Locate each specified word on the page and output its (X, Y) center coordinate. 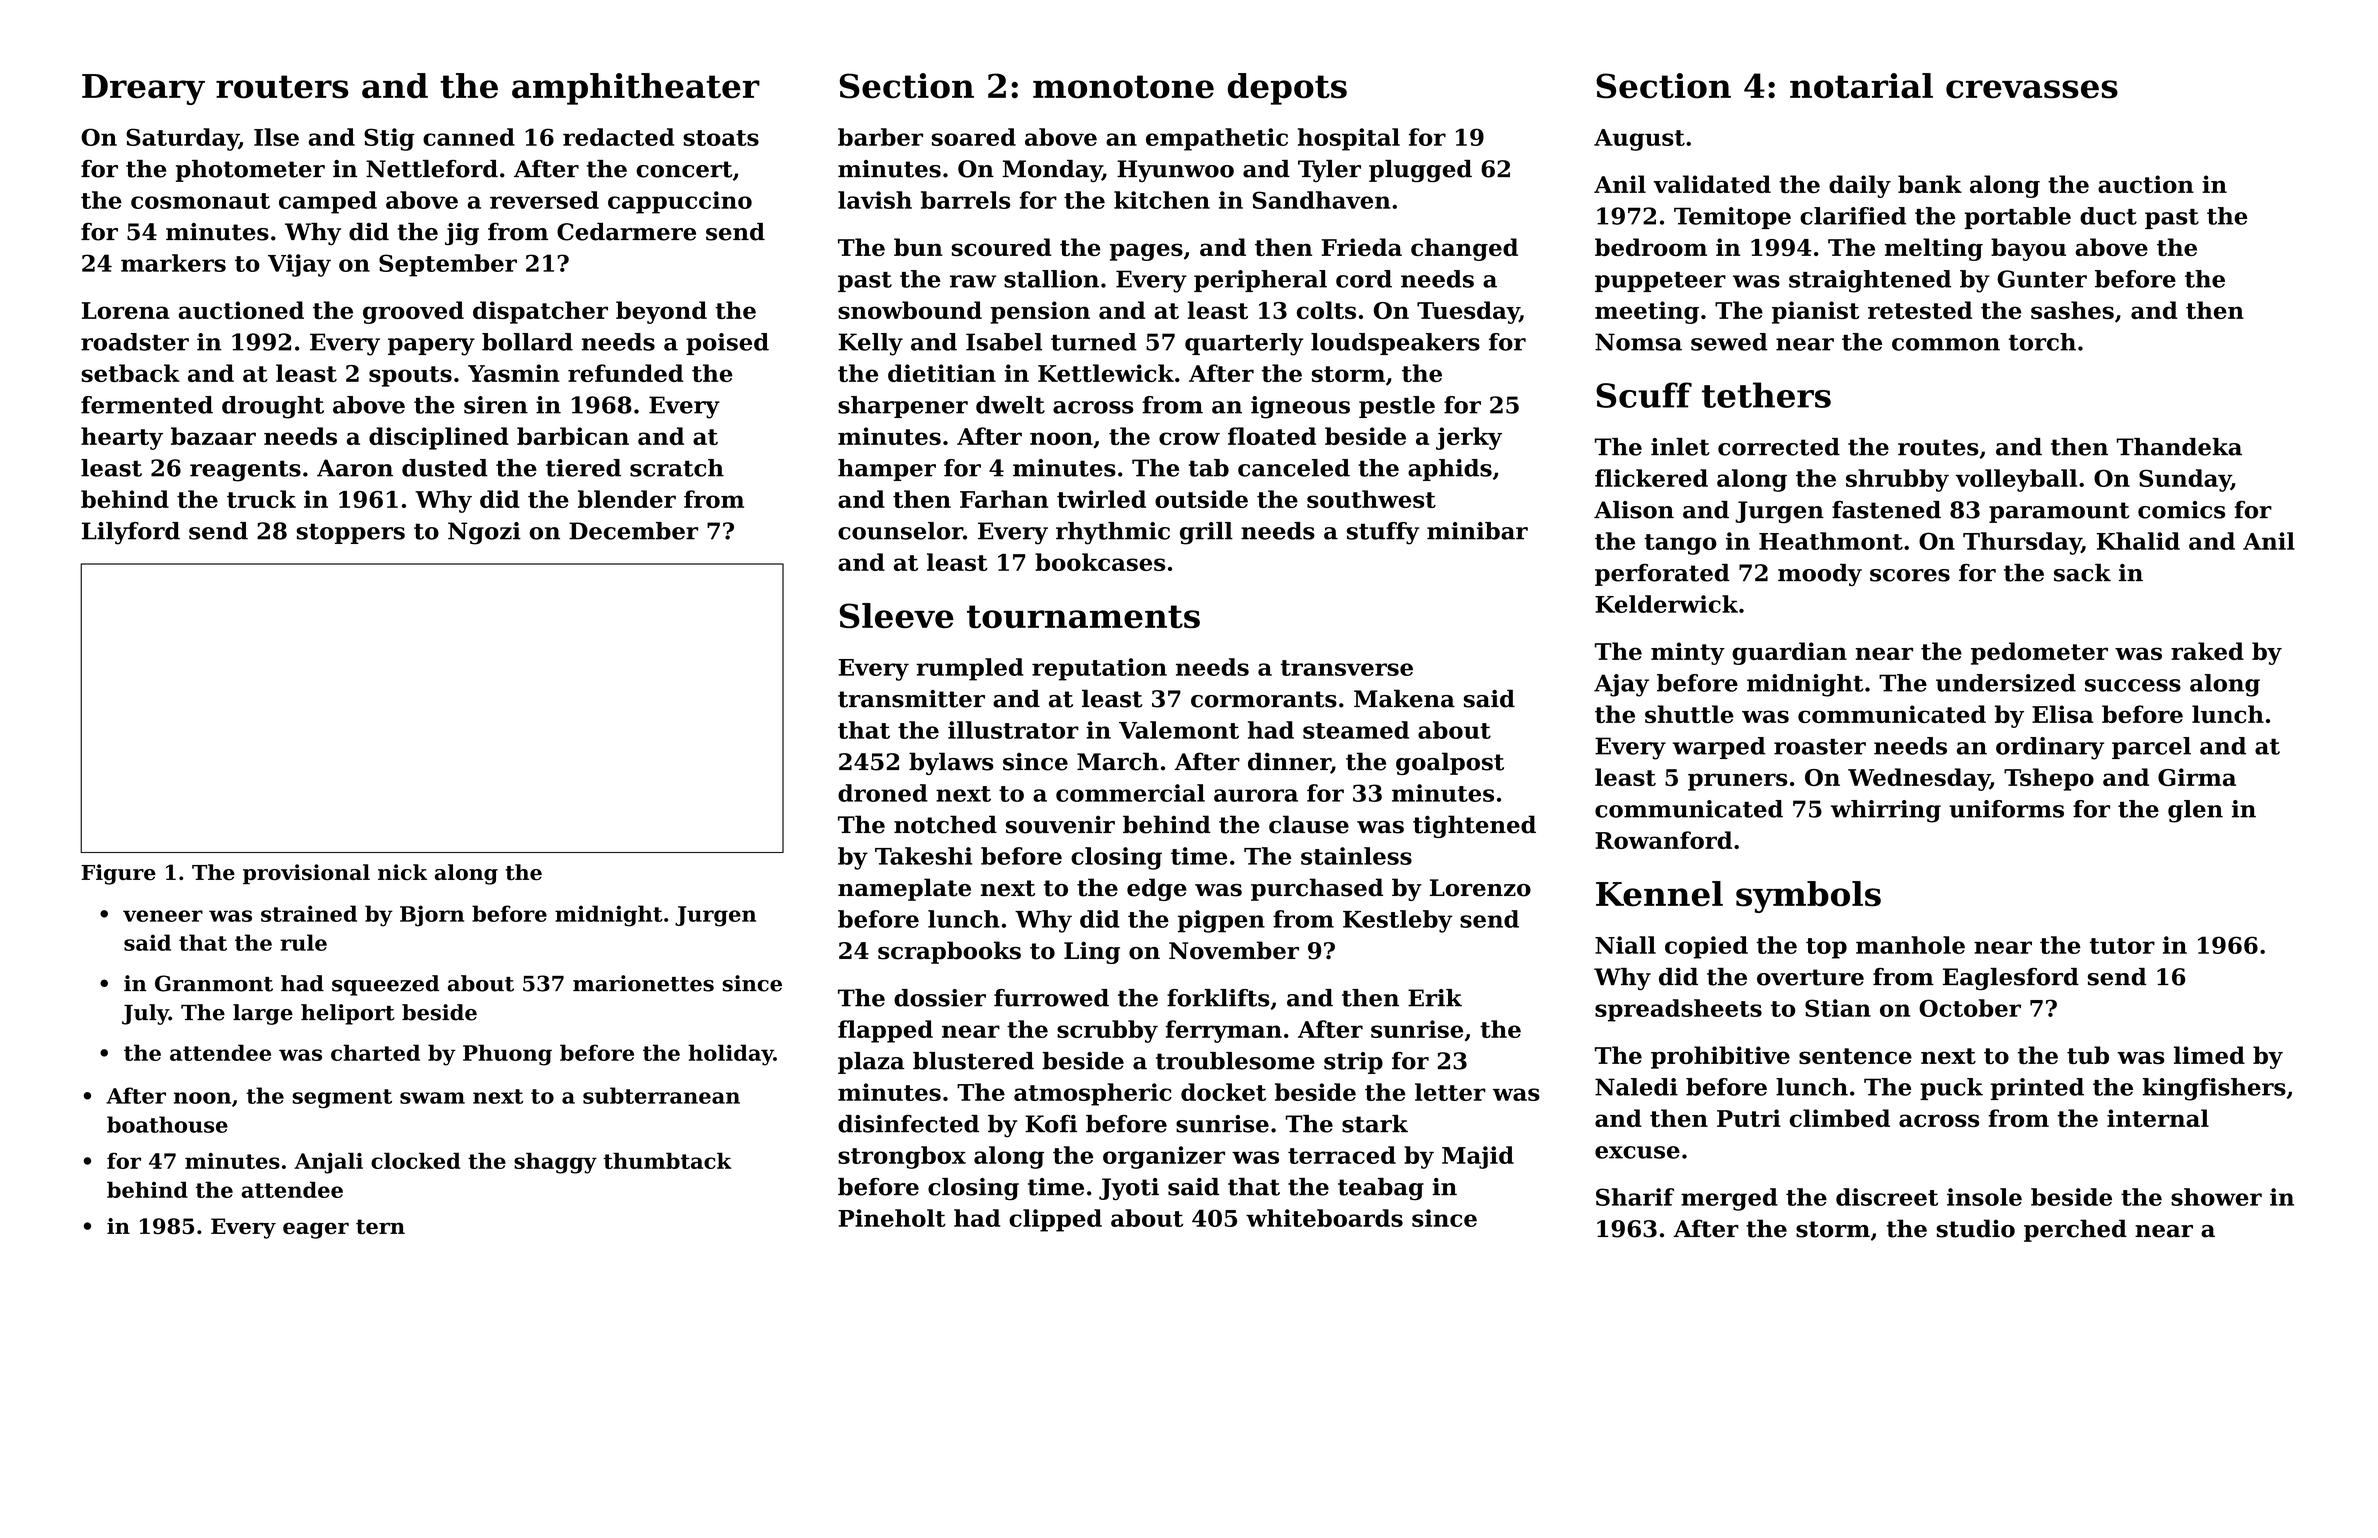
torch (2042, 342)
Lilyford (131, 533)
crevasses (2032, 89)
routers (282, 87)
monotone (1123, 87)
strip (1353, 1063)
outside (1201, 499)
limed (2209, 1055)
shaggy (555, 1163)
